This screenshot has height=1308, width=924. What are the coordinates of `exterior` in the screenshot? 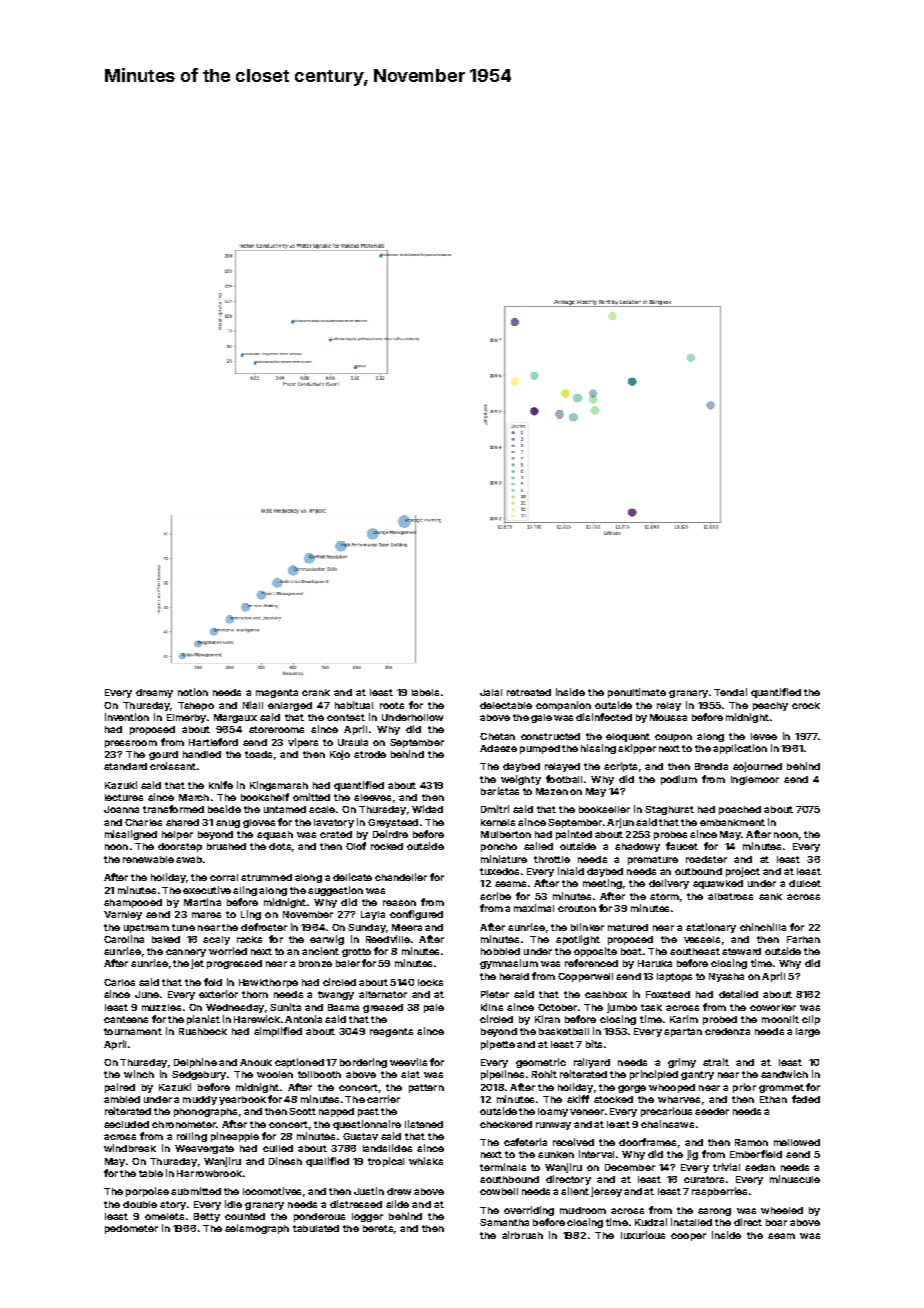 It's located at (218, 994).
